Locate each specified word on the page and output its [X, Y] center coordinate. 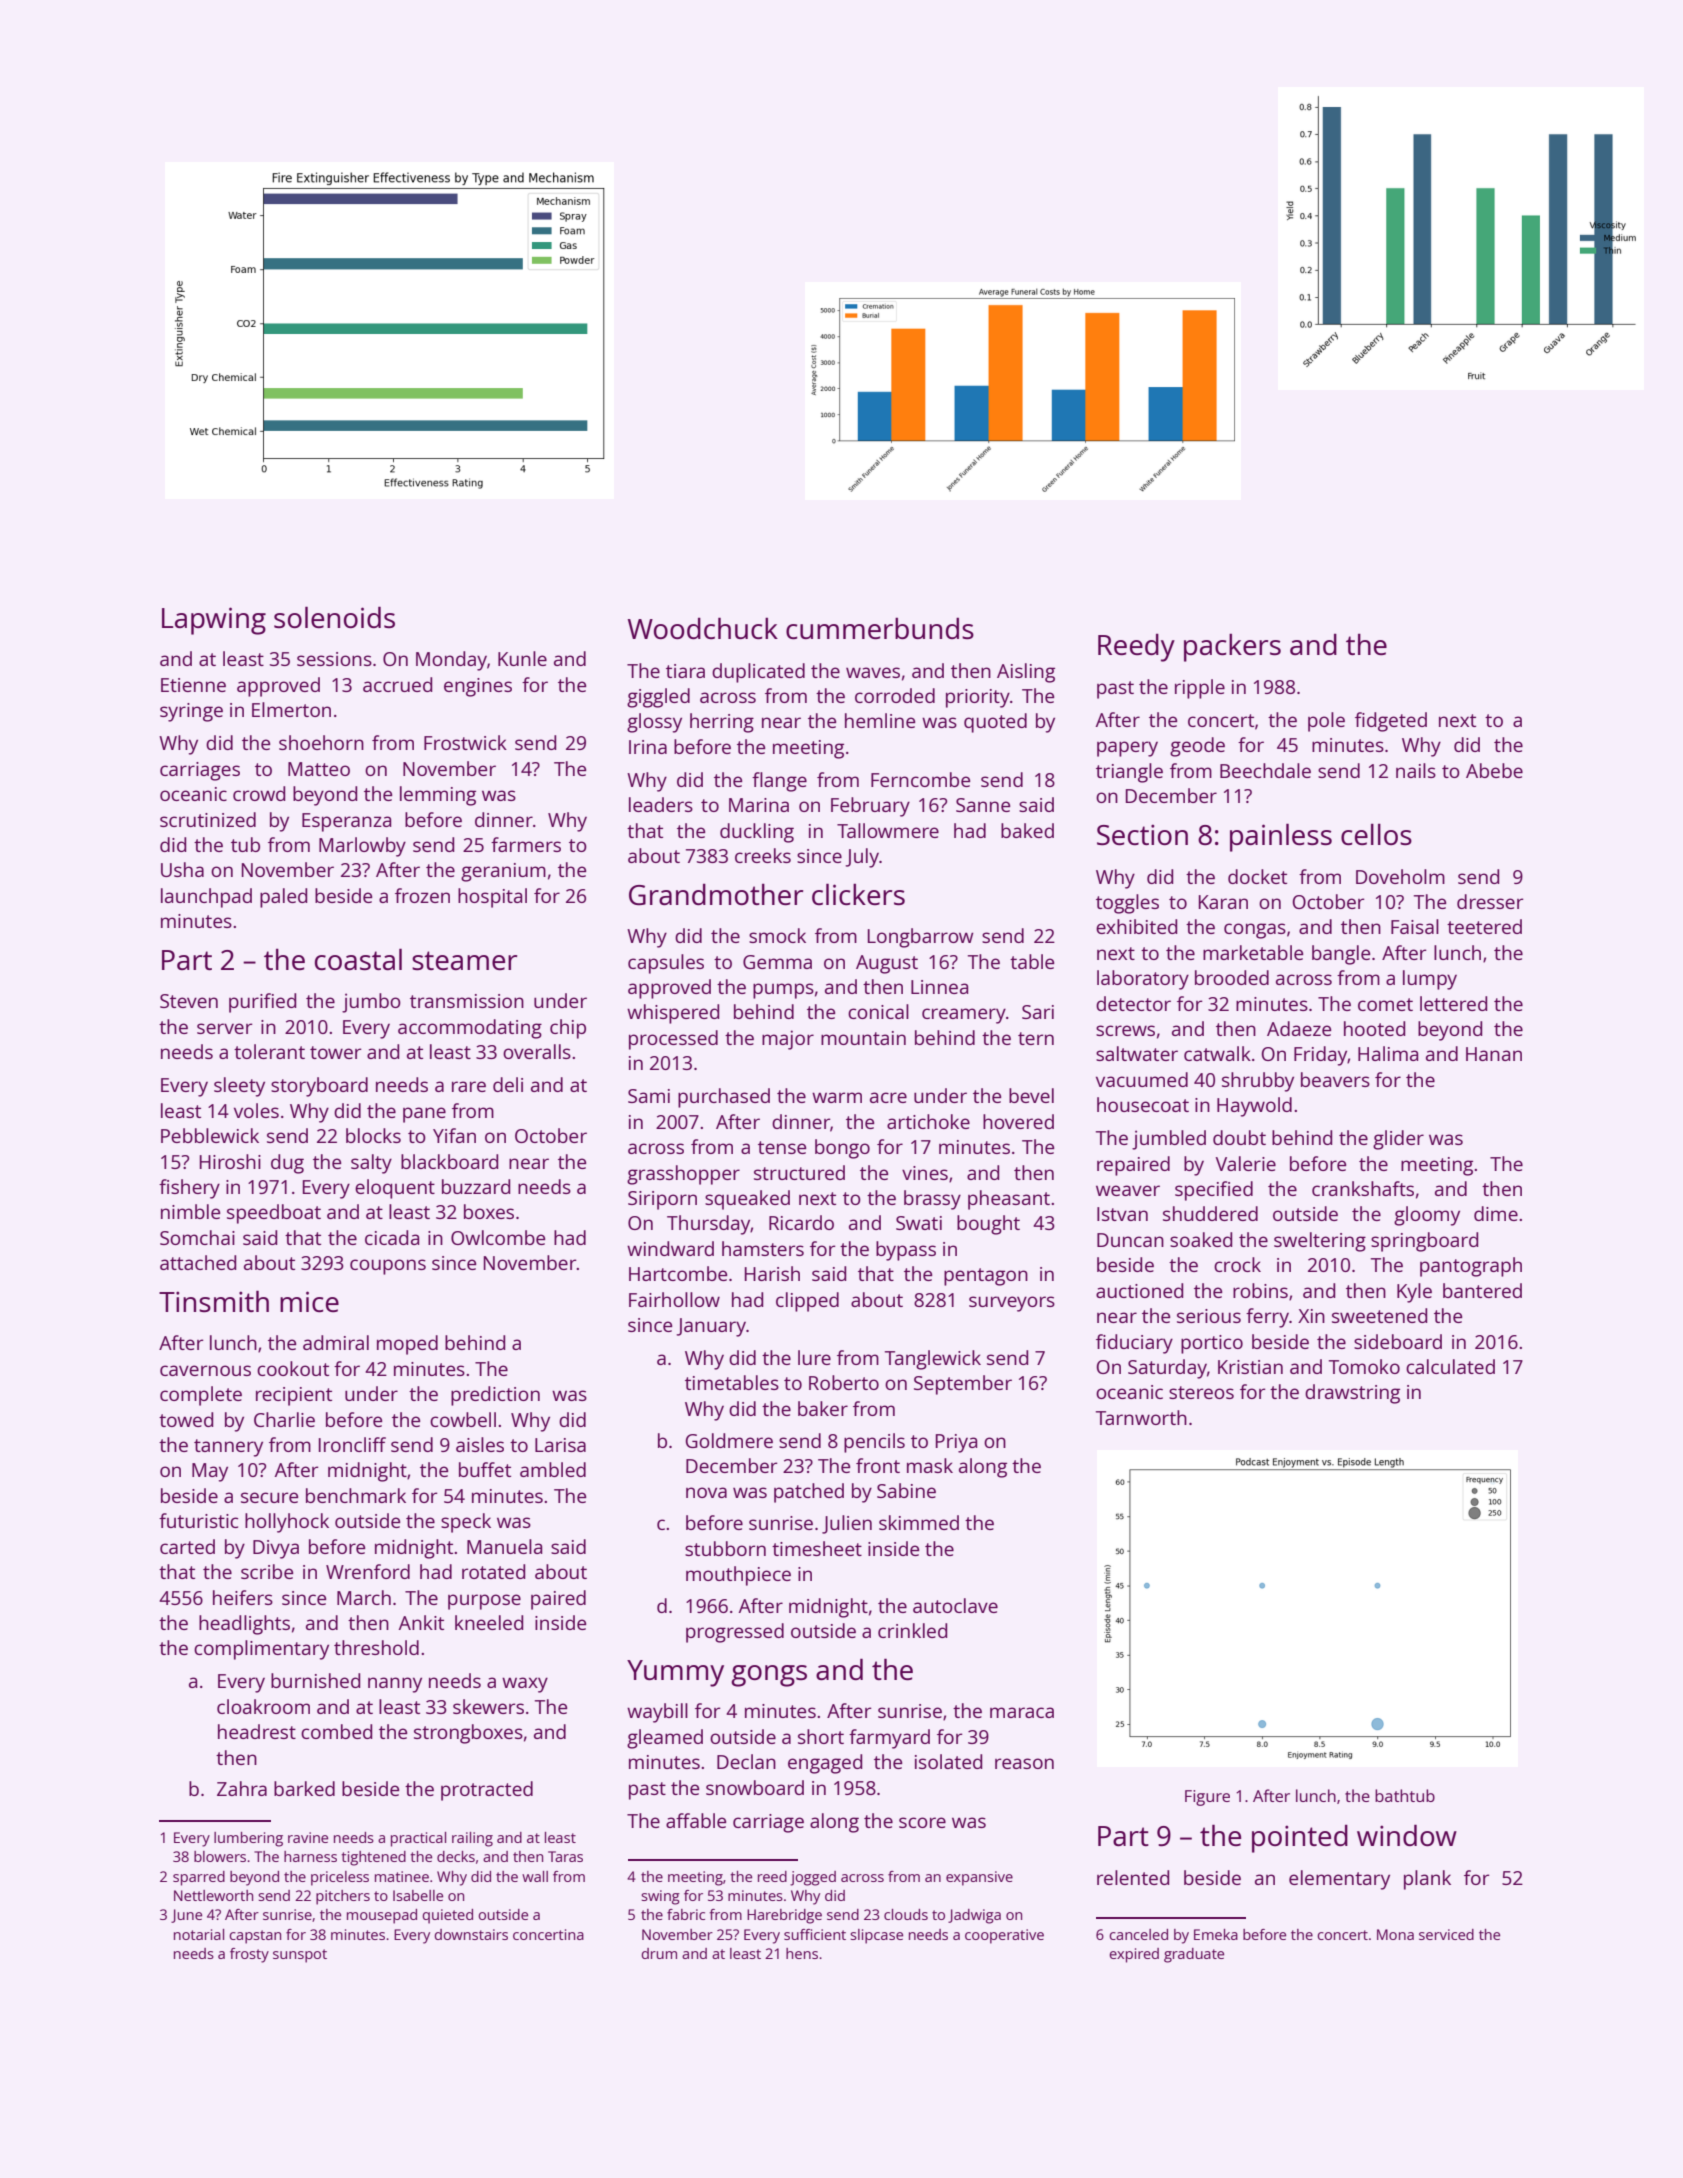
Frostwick [465, 742]
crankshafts [1363, 1188]
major [788, 1040]
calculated [1450, 1366]
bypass [906, 1251]
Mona [1395, 1934]
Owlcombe [498, 1237]
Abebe [1494, 770]
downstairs [471, 1934]
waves [873, 672]
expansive [979, 1878]
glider [1398, 1140]
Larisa [560, 1445]
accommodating [470, 1029]
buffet [485, 1469]
